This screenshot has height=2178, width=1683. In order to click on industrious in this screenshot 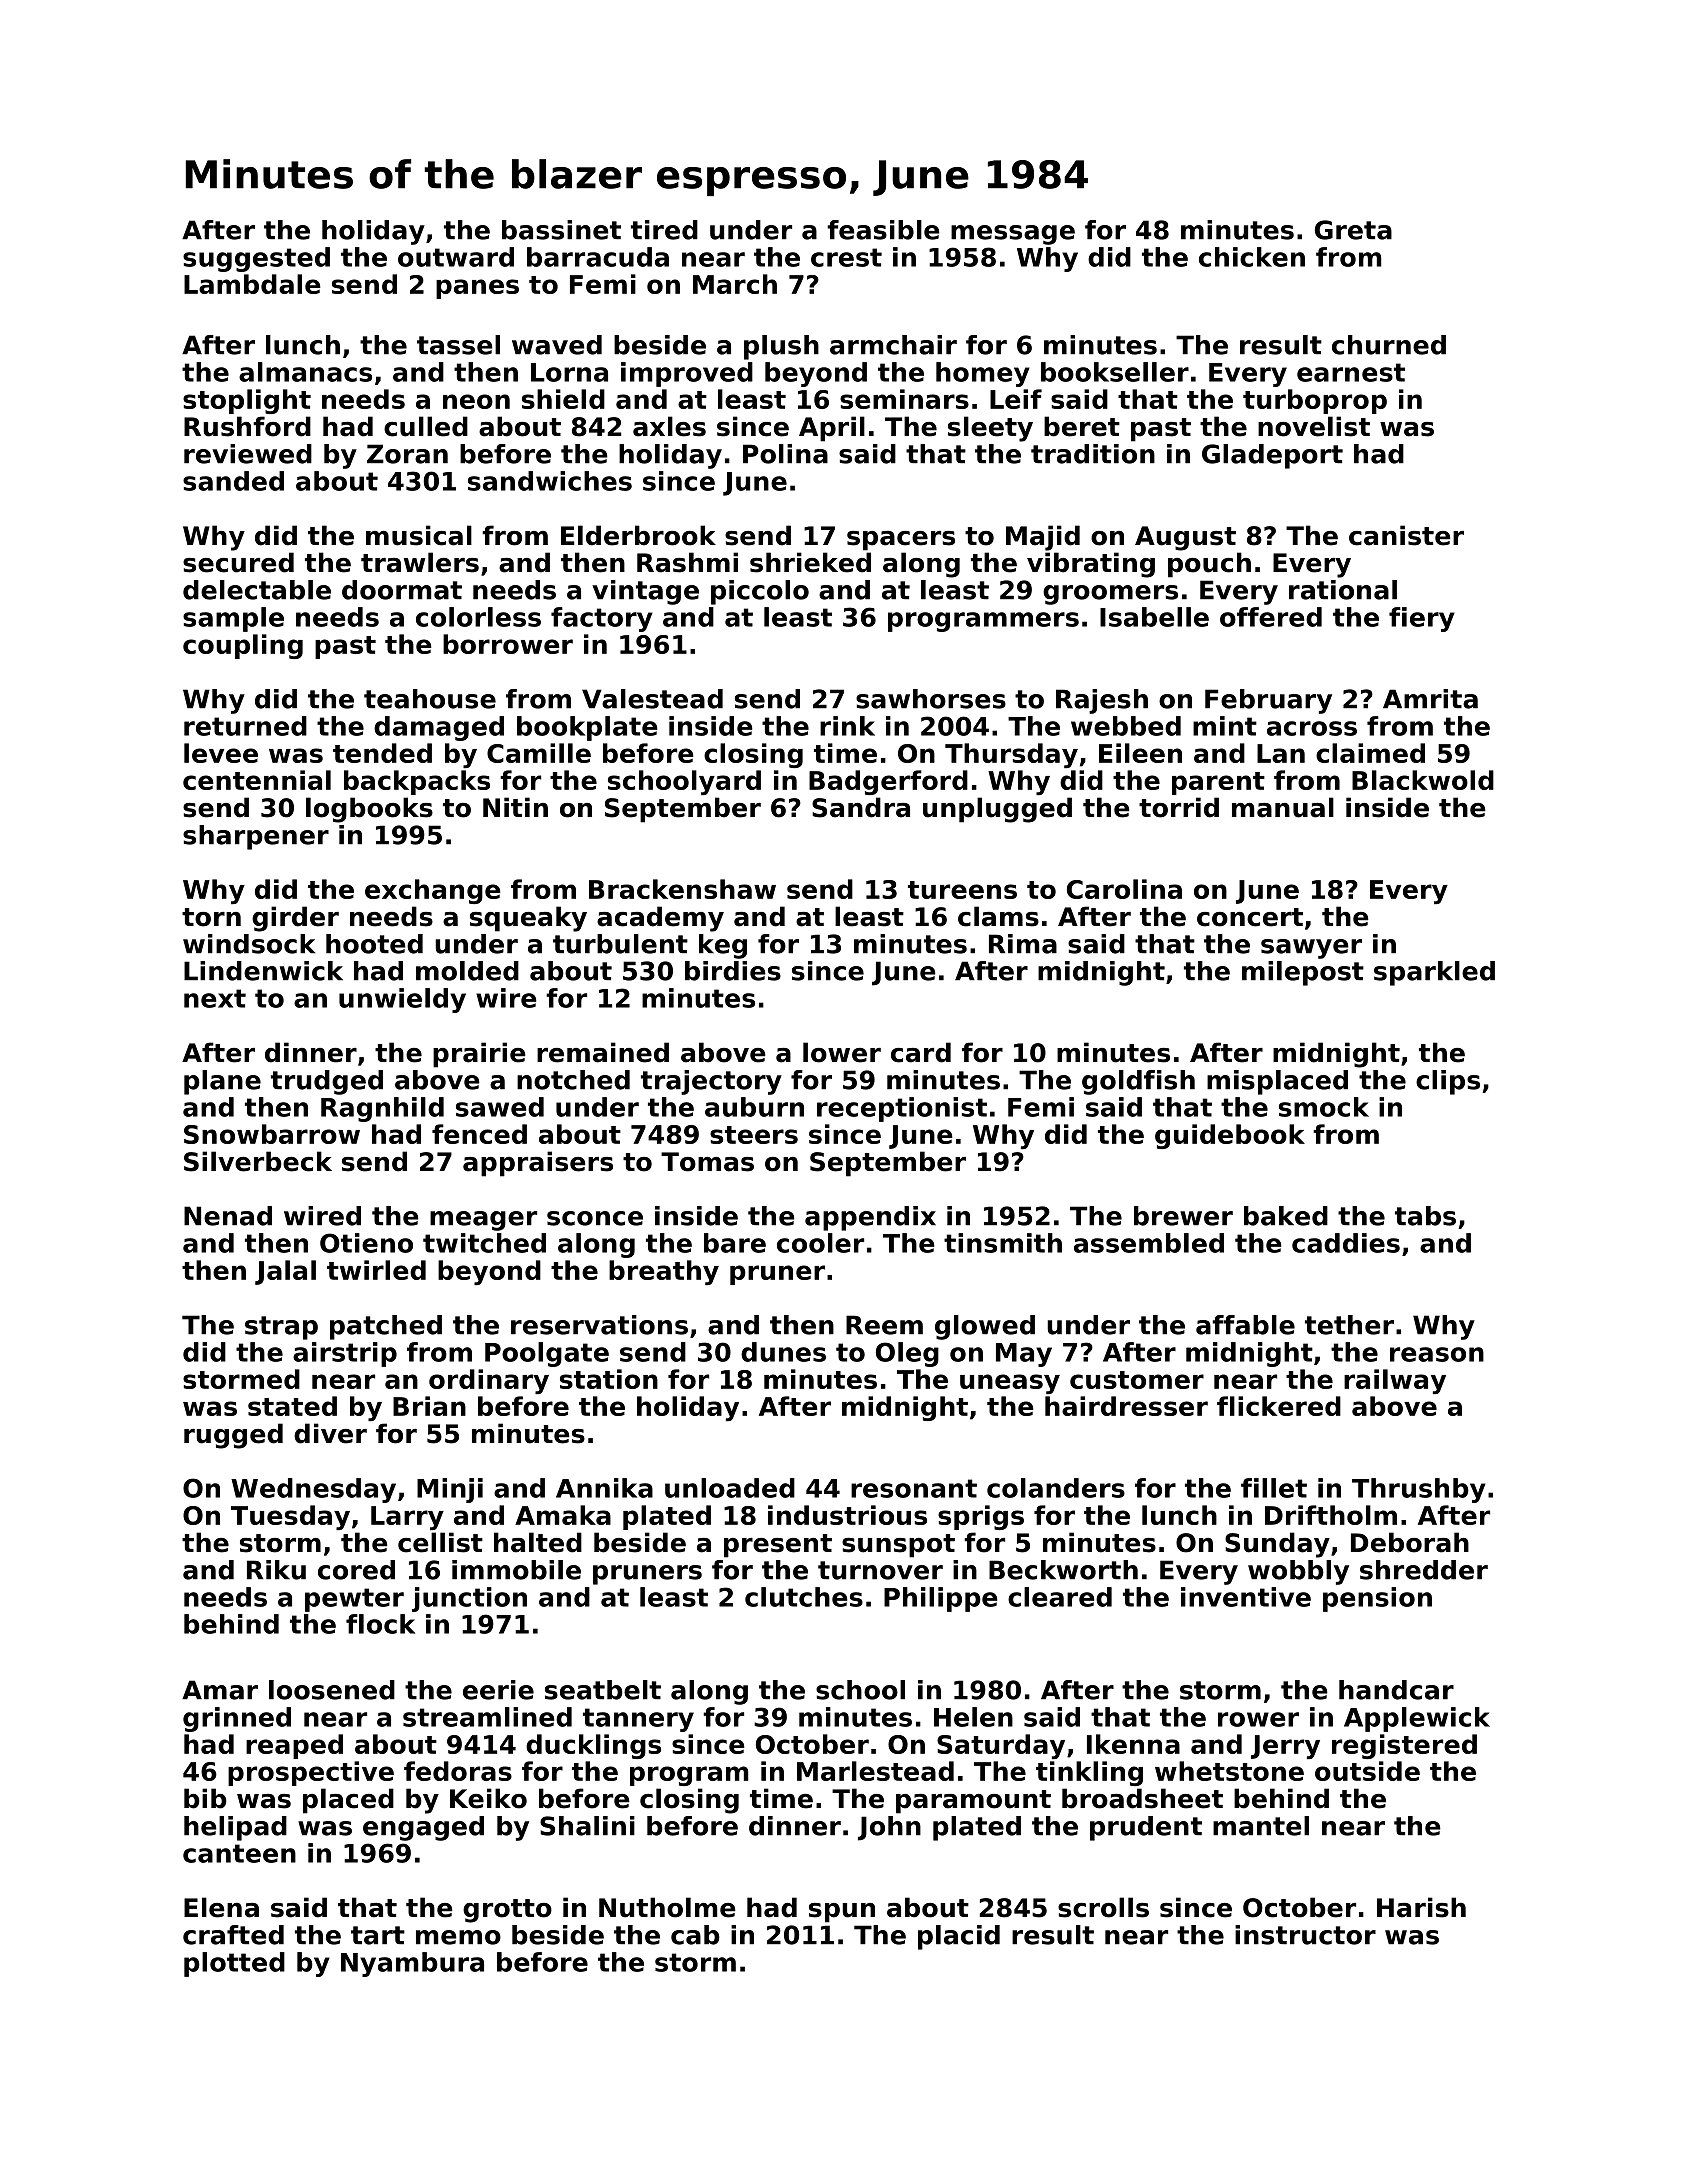, I will do `click(847, 1515)`.
